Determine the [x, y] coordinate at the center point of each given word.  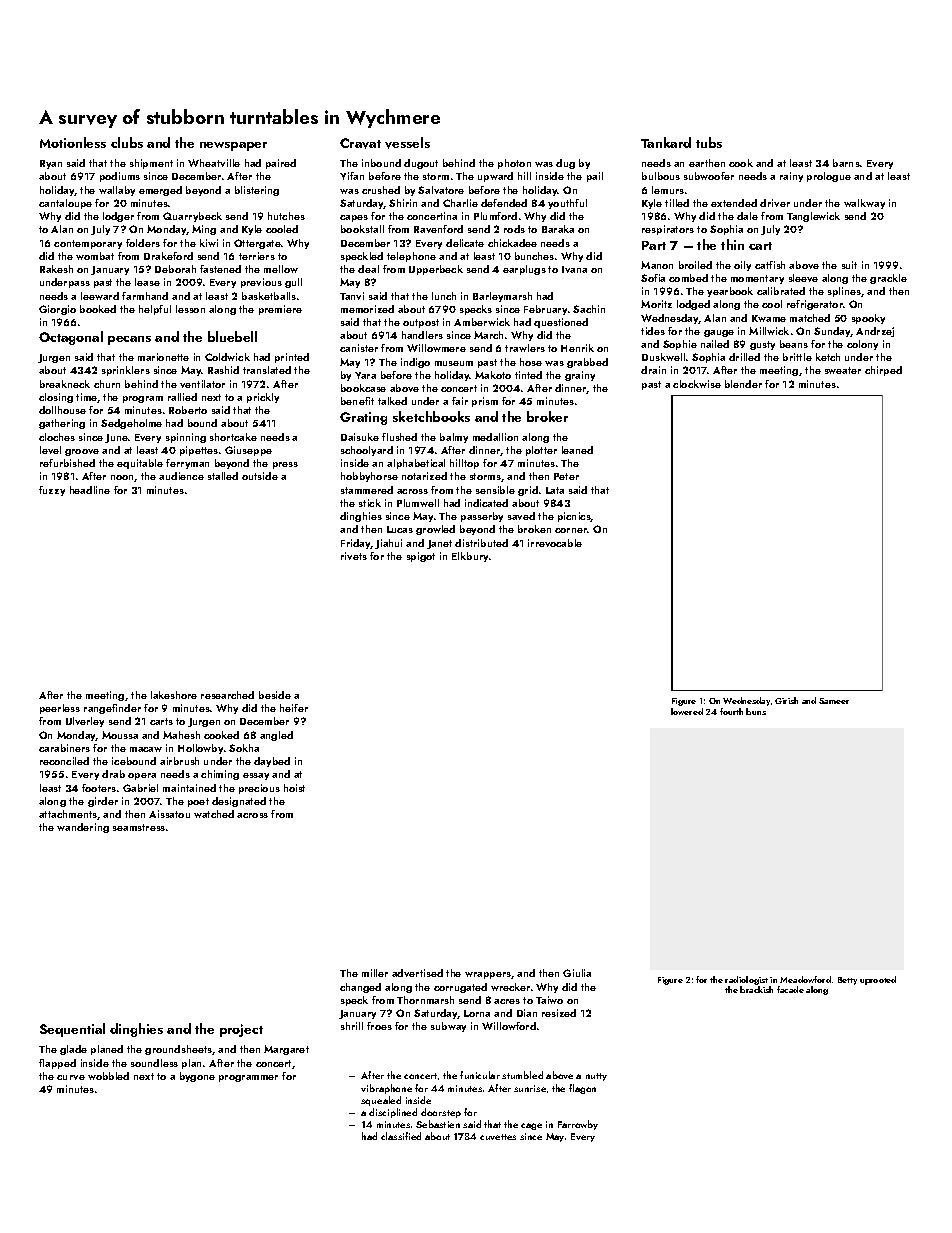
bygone [197, 1077]
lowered [687, 711]
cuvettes [498, 1137]
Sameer [834, 701]
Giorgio [57, 310]
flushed [399, 437]
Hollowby [200, 749]
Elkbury [470, 557]
